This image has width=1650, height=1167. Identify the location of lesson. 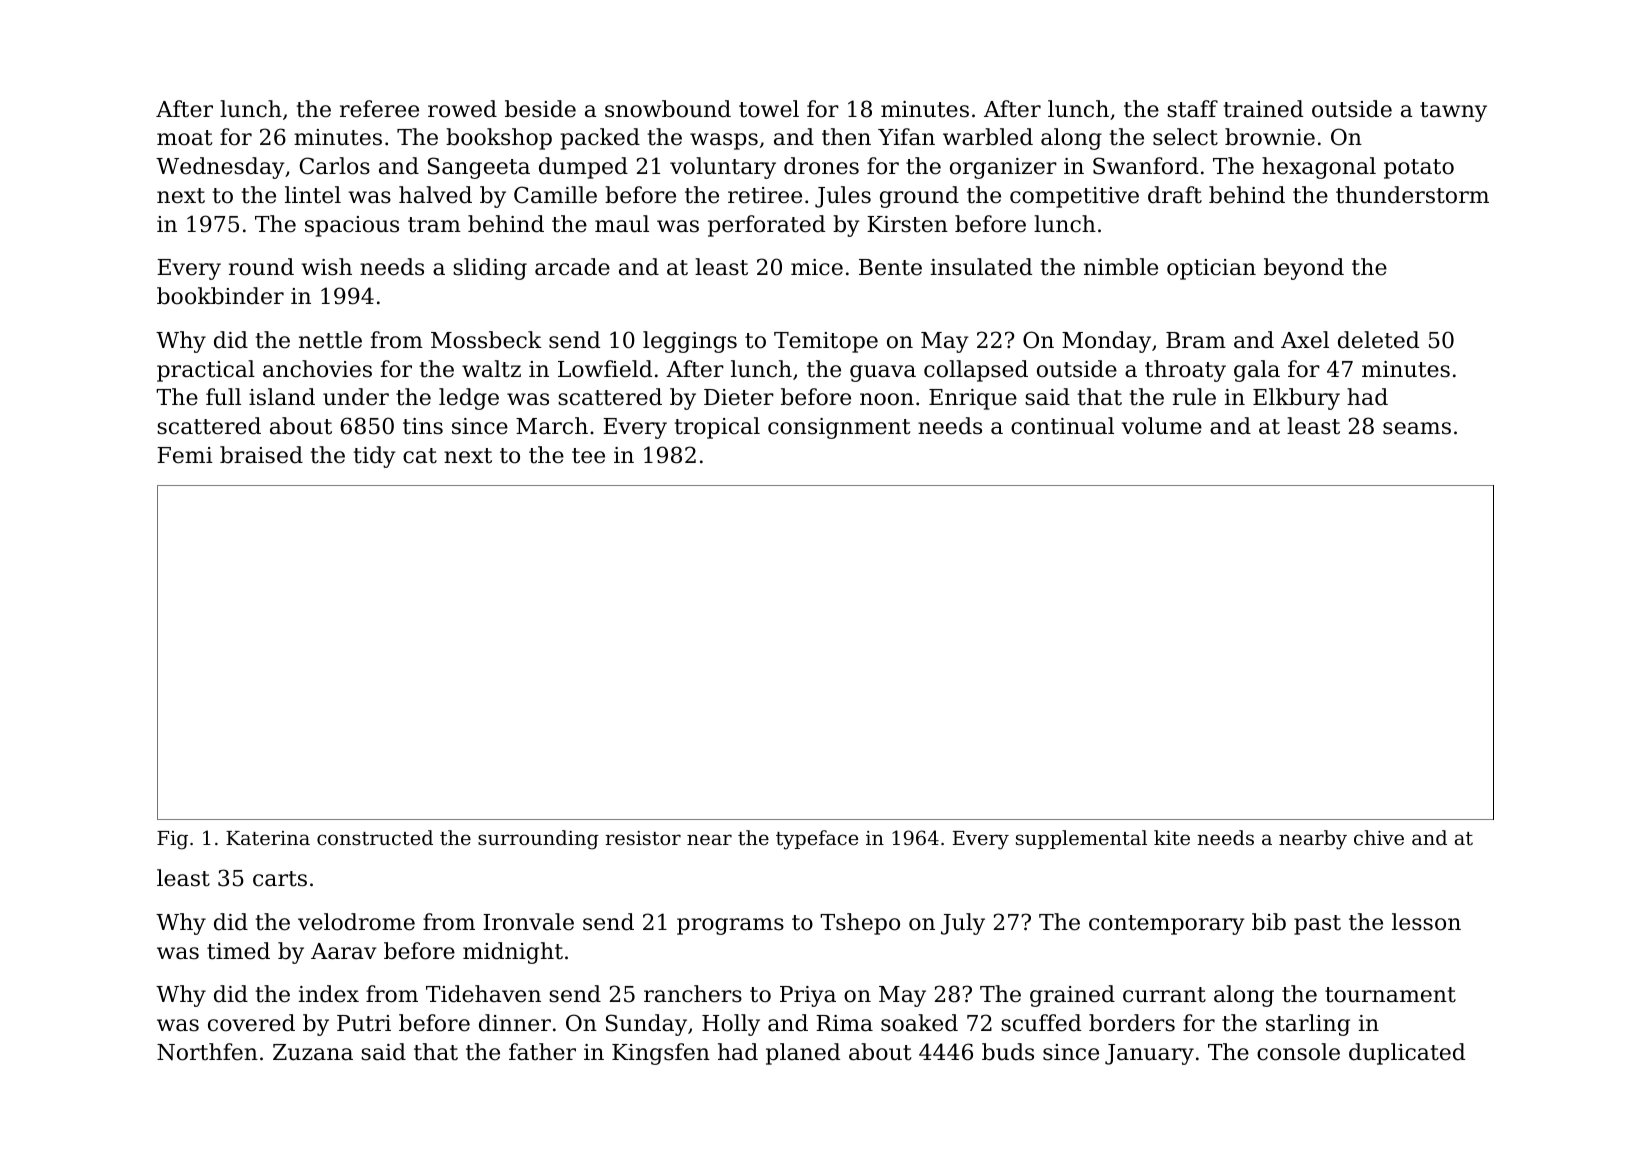
(1426, 922).
